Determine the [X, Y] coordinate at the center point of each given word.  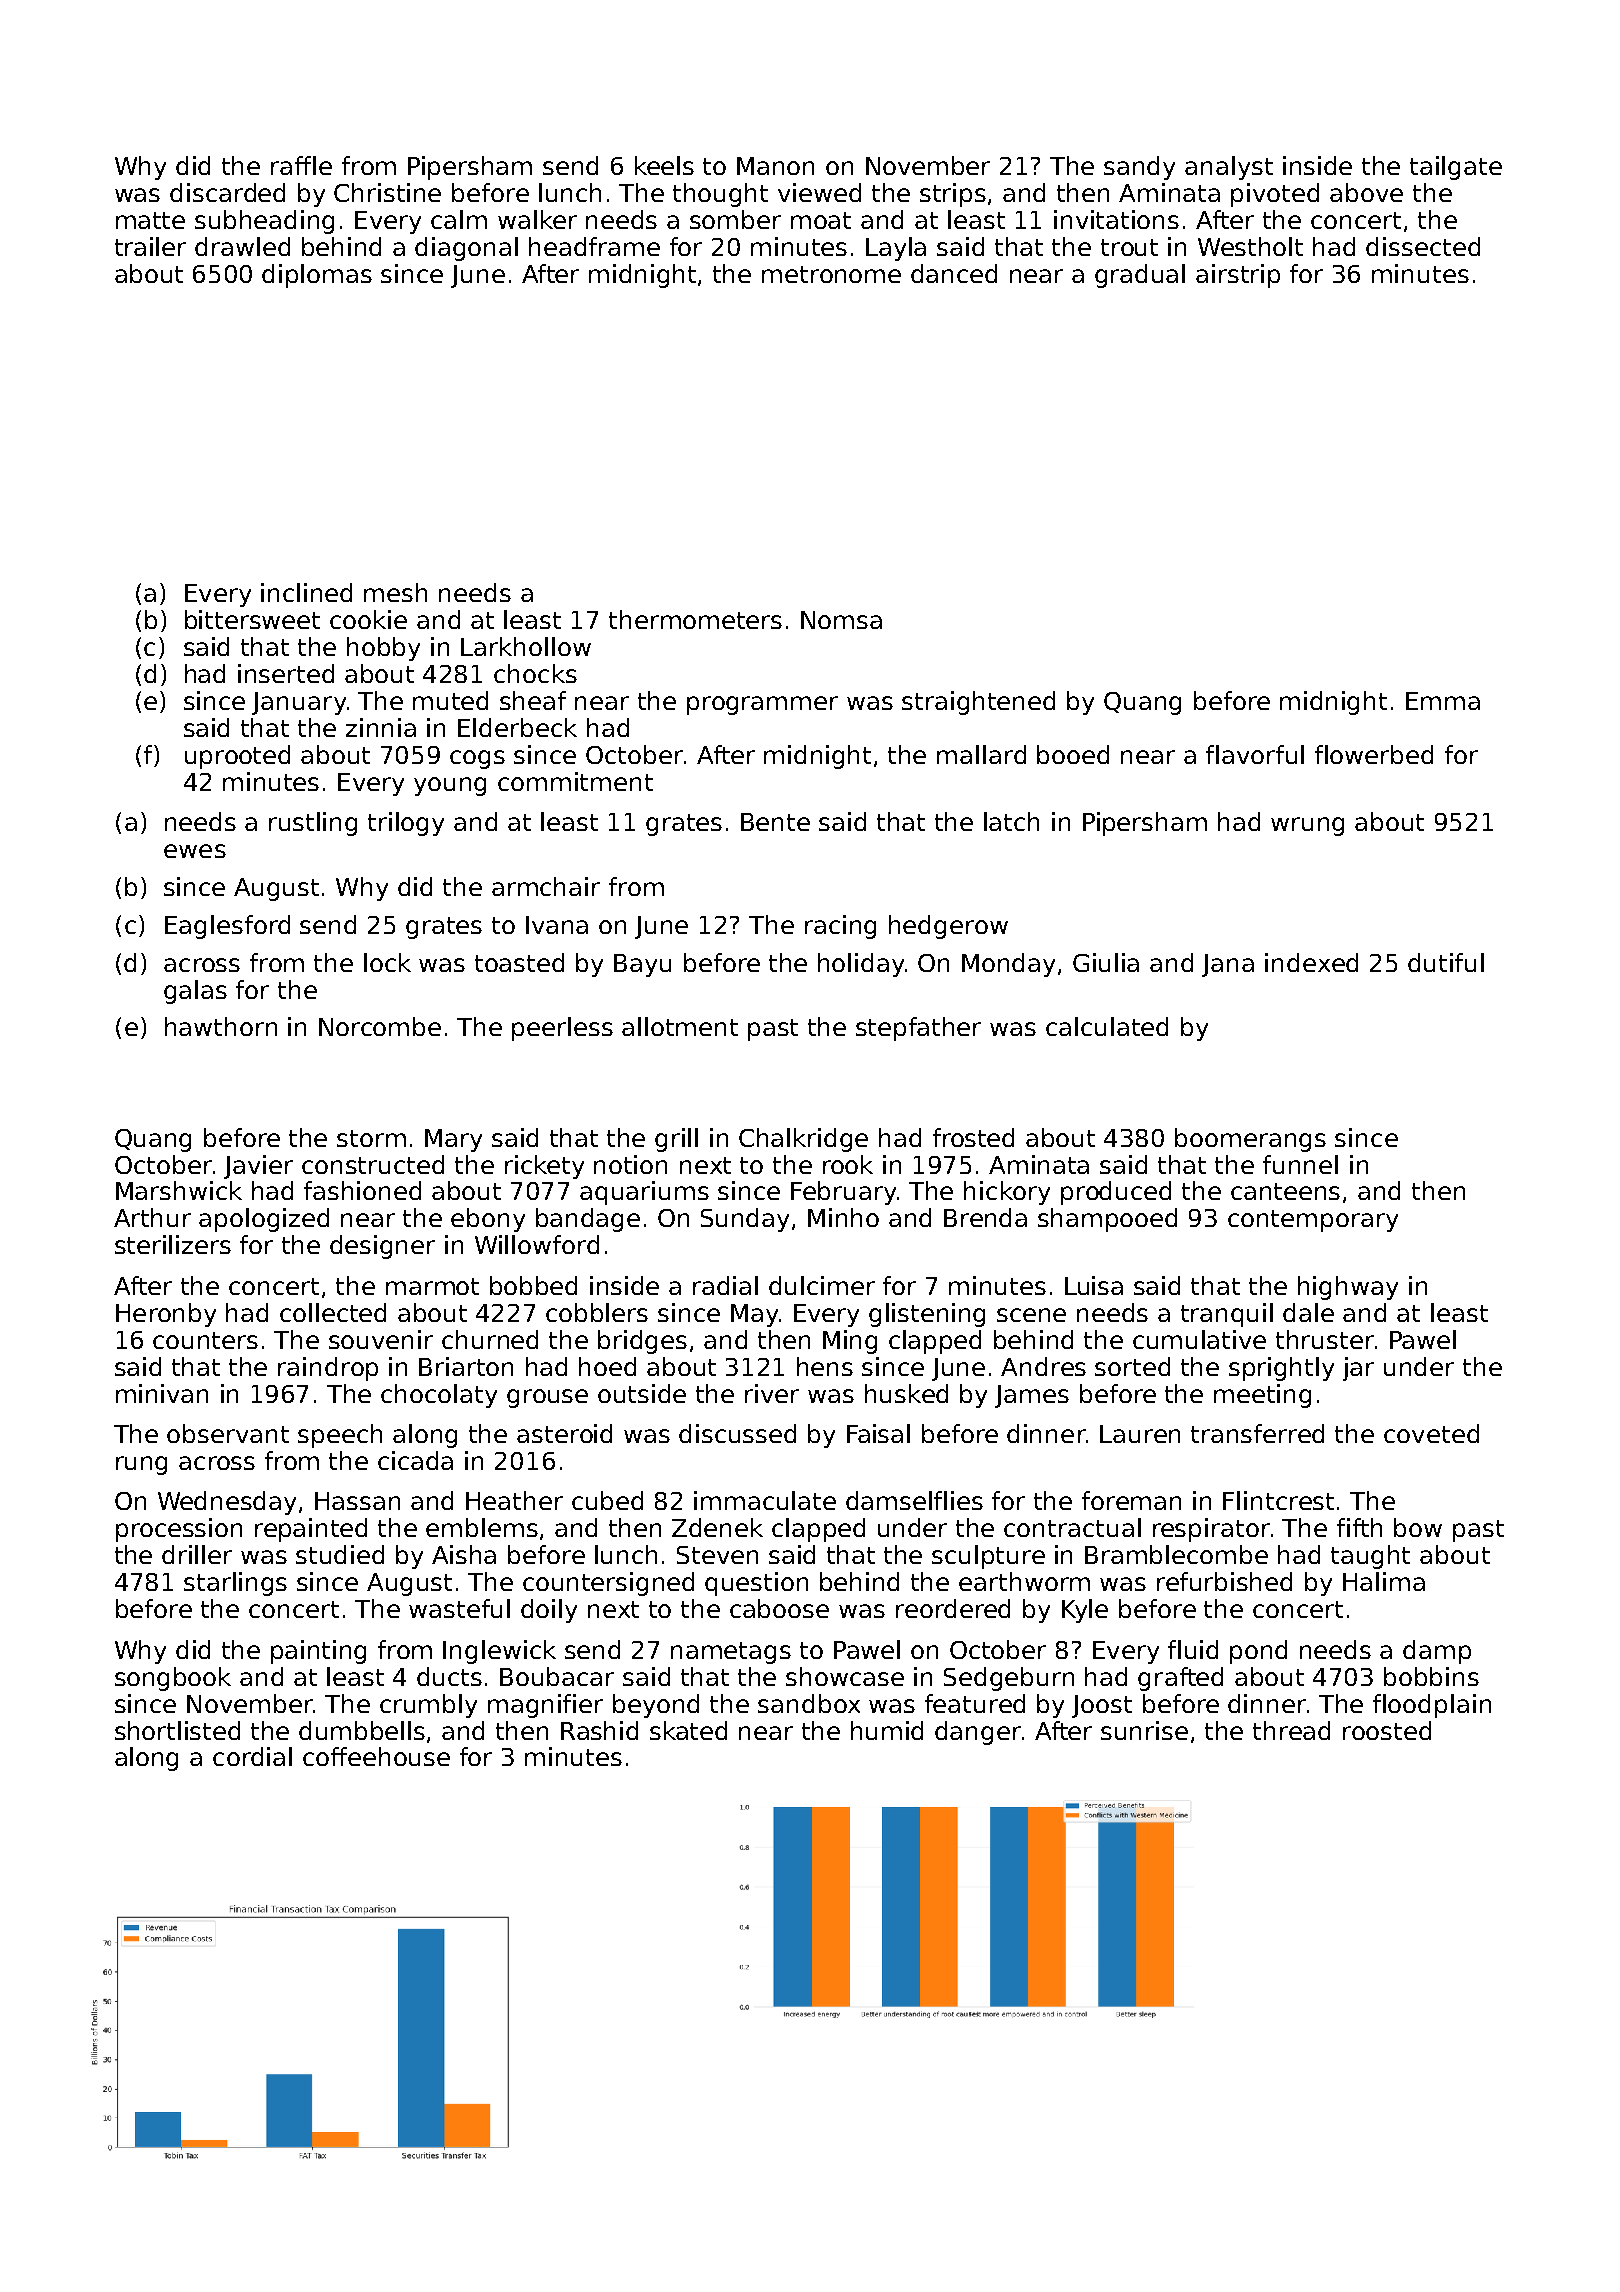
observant [228, 1433]
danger [978, 1733]
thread [1291, 1730]
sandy [1139, 168]
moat [821, 220]
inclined [306, 592]
